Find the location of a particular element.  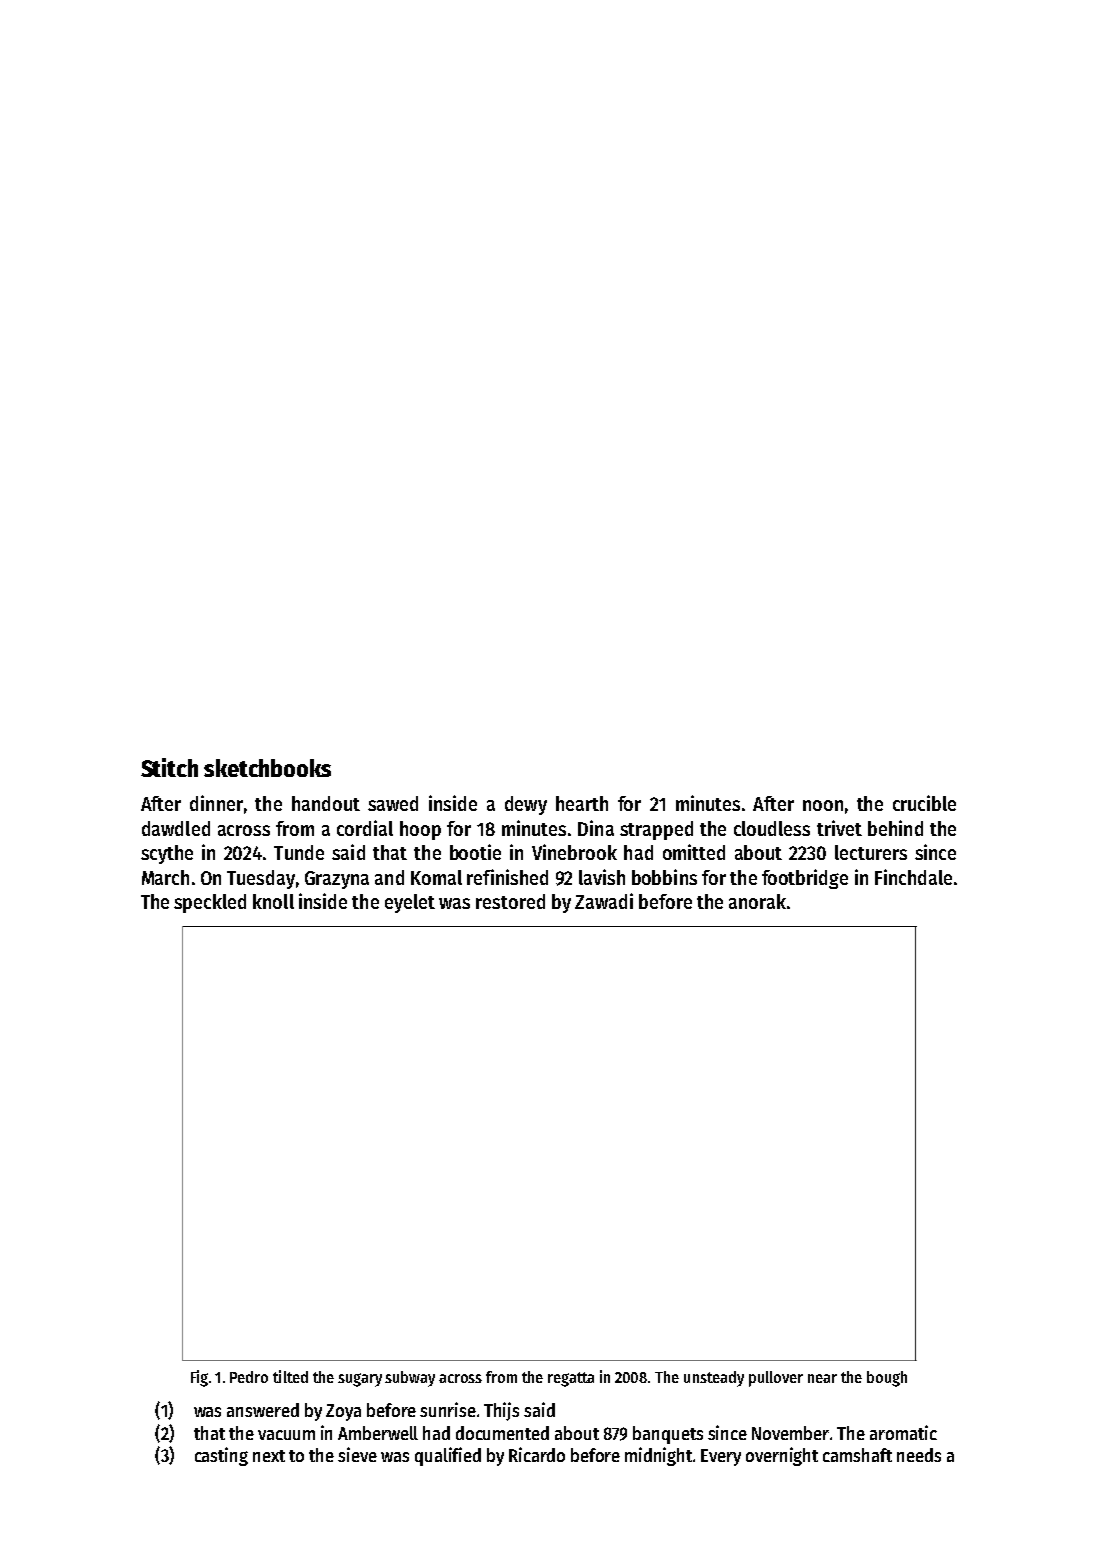

bootie is located at coordinates (475, 852).
